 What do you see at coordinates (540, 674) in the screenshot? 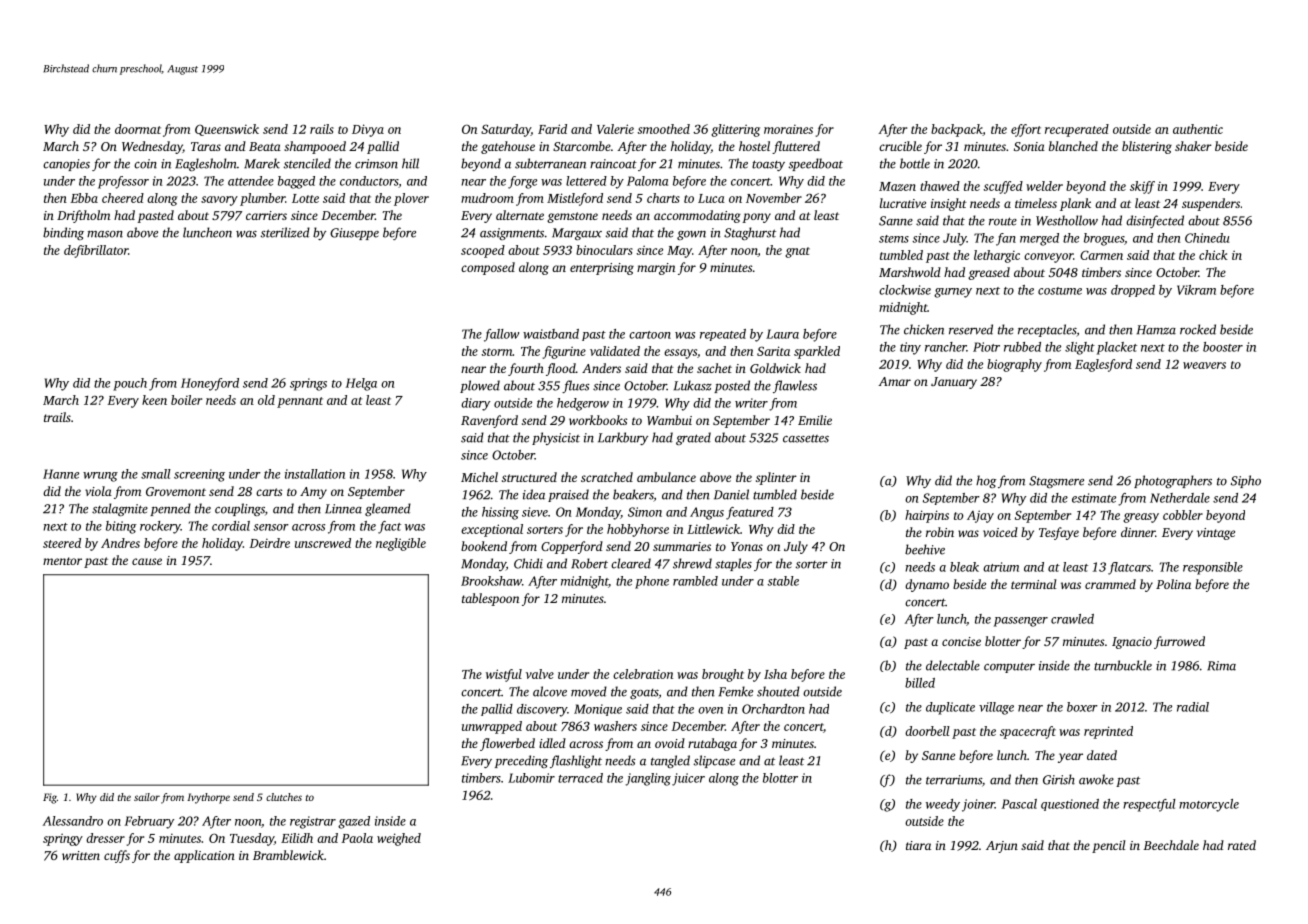
I see `valve` at bounding box center [540, 674].
